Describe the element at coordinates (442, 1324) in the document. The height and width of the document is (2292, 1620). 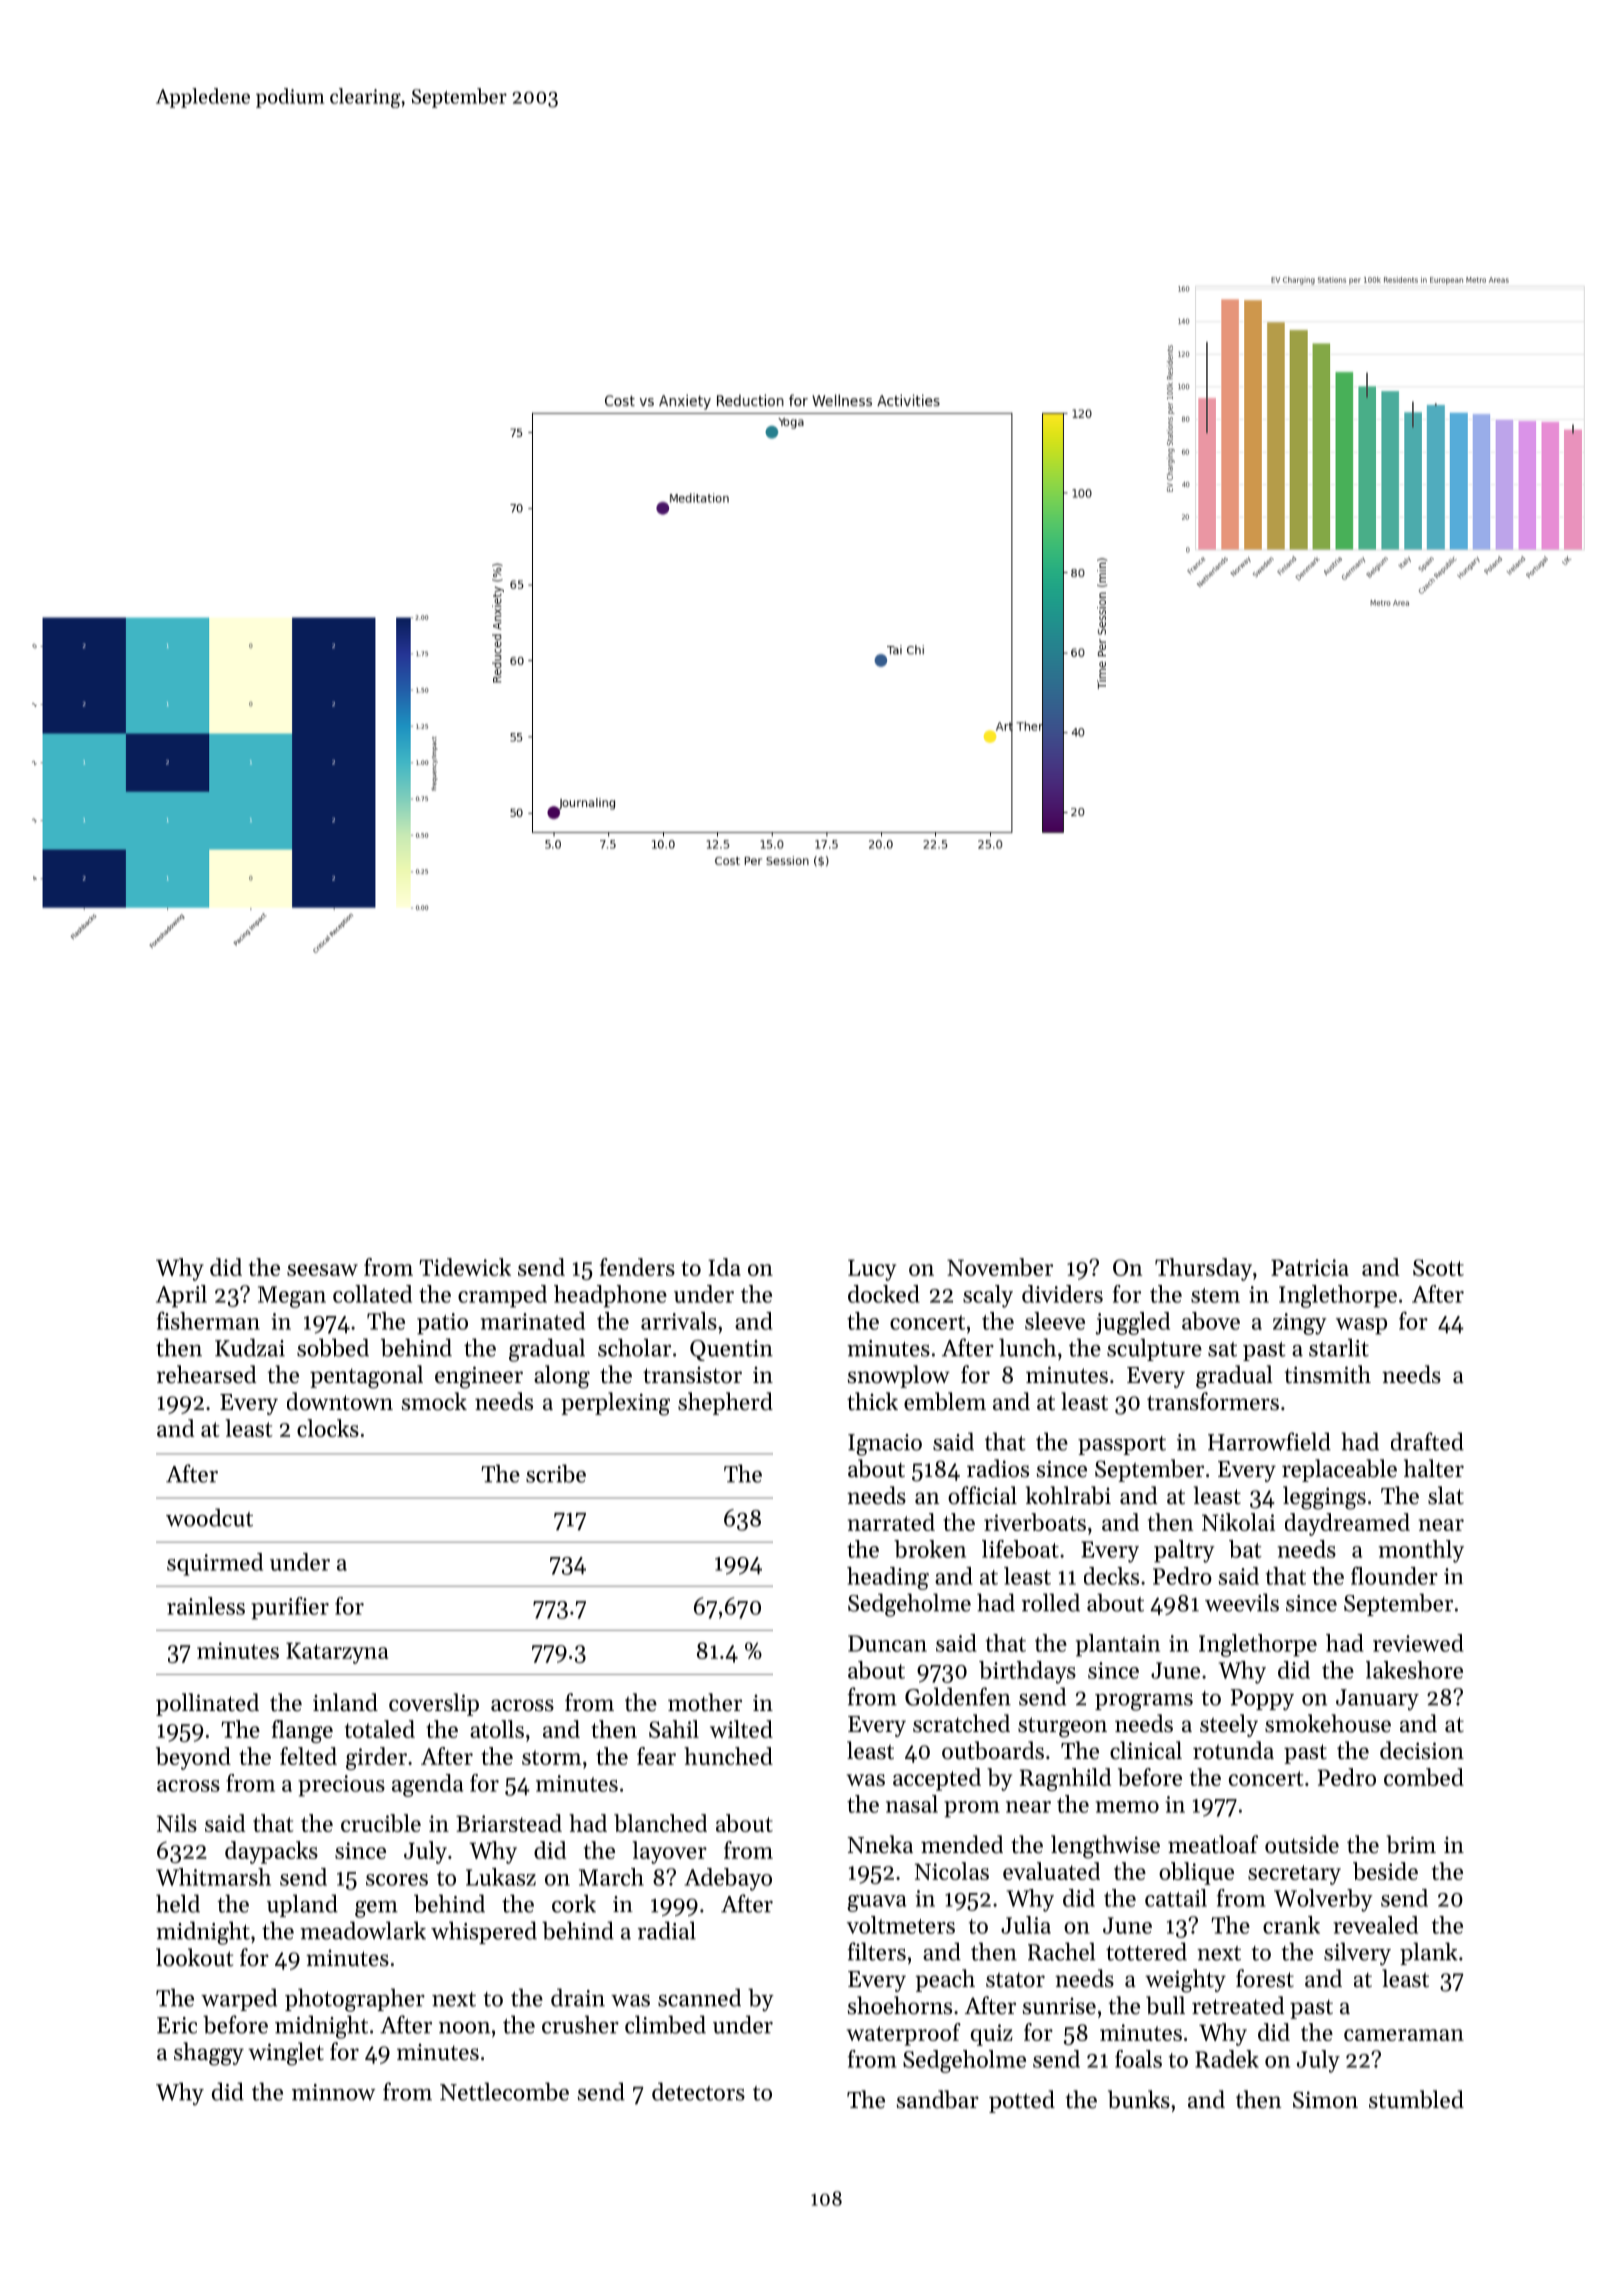
I see `patio` at that location.
